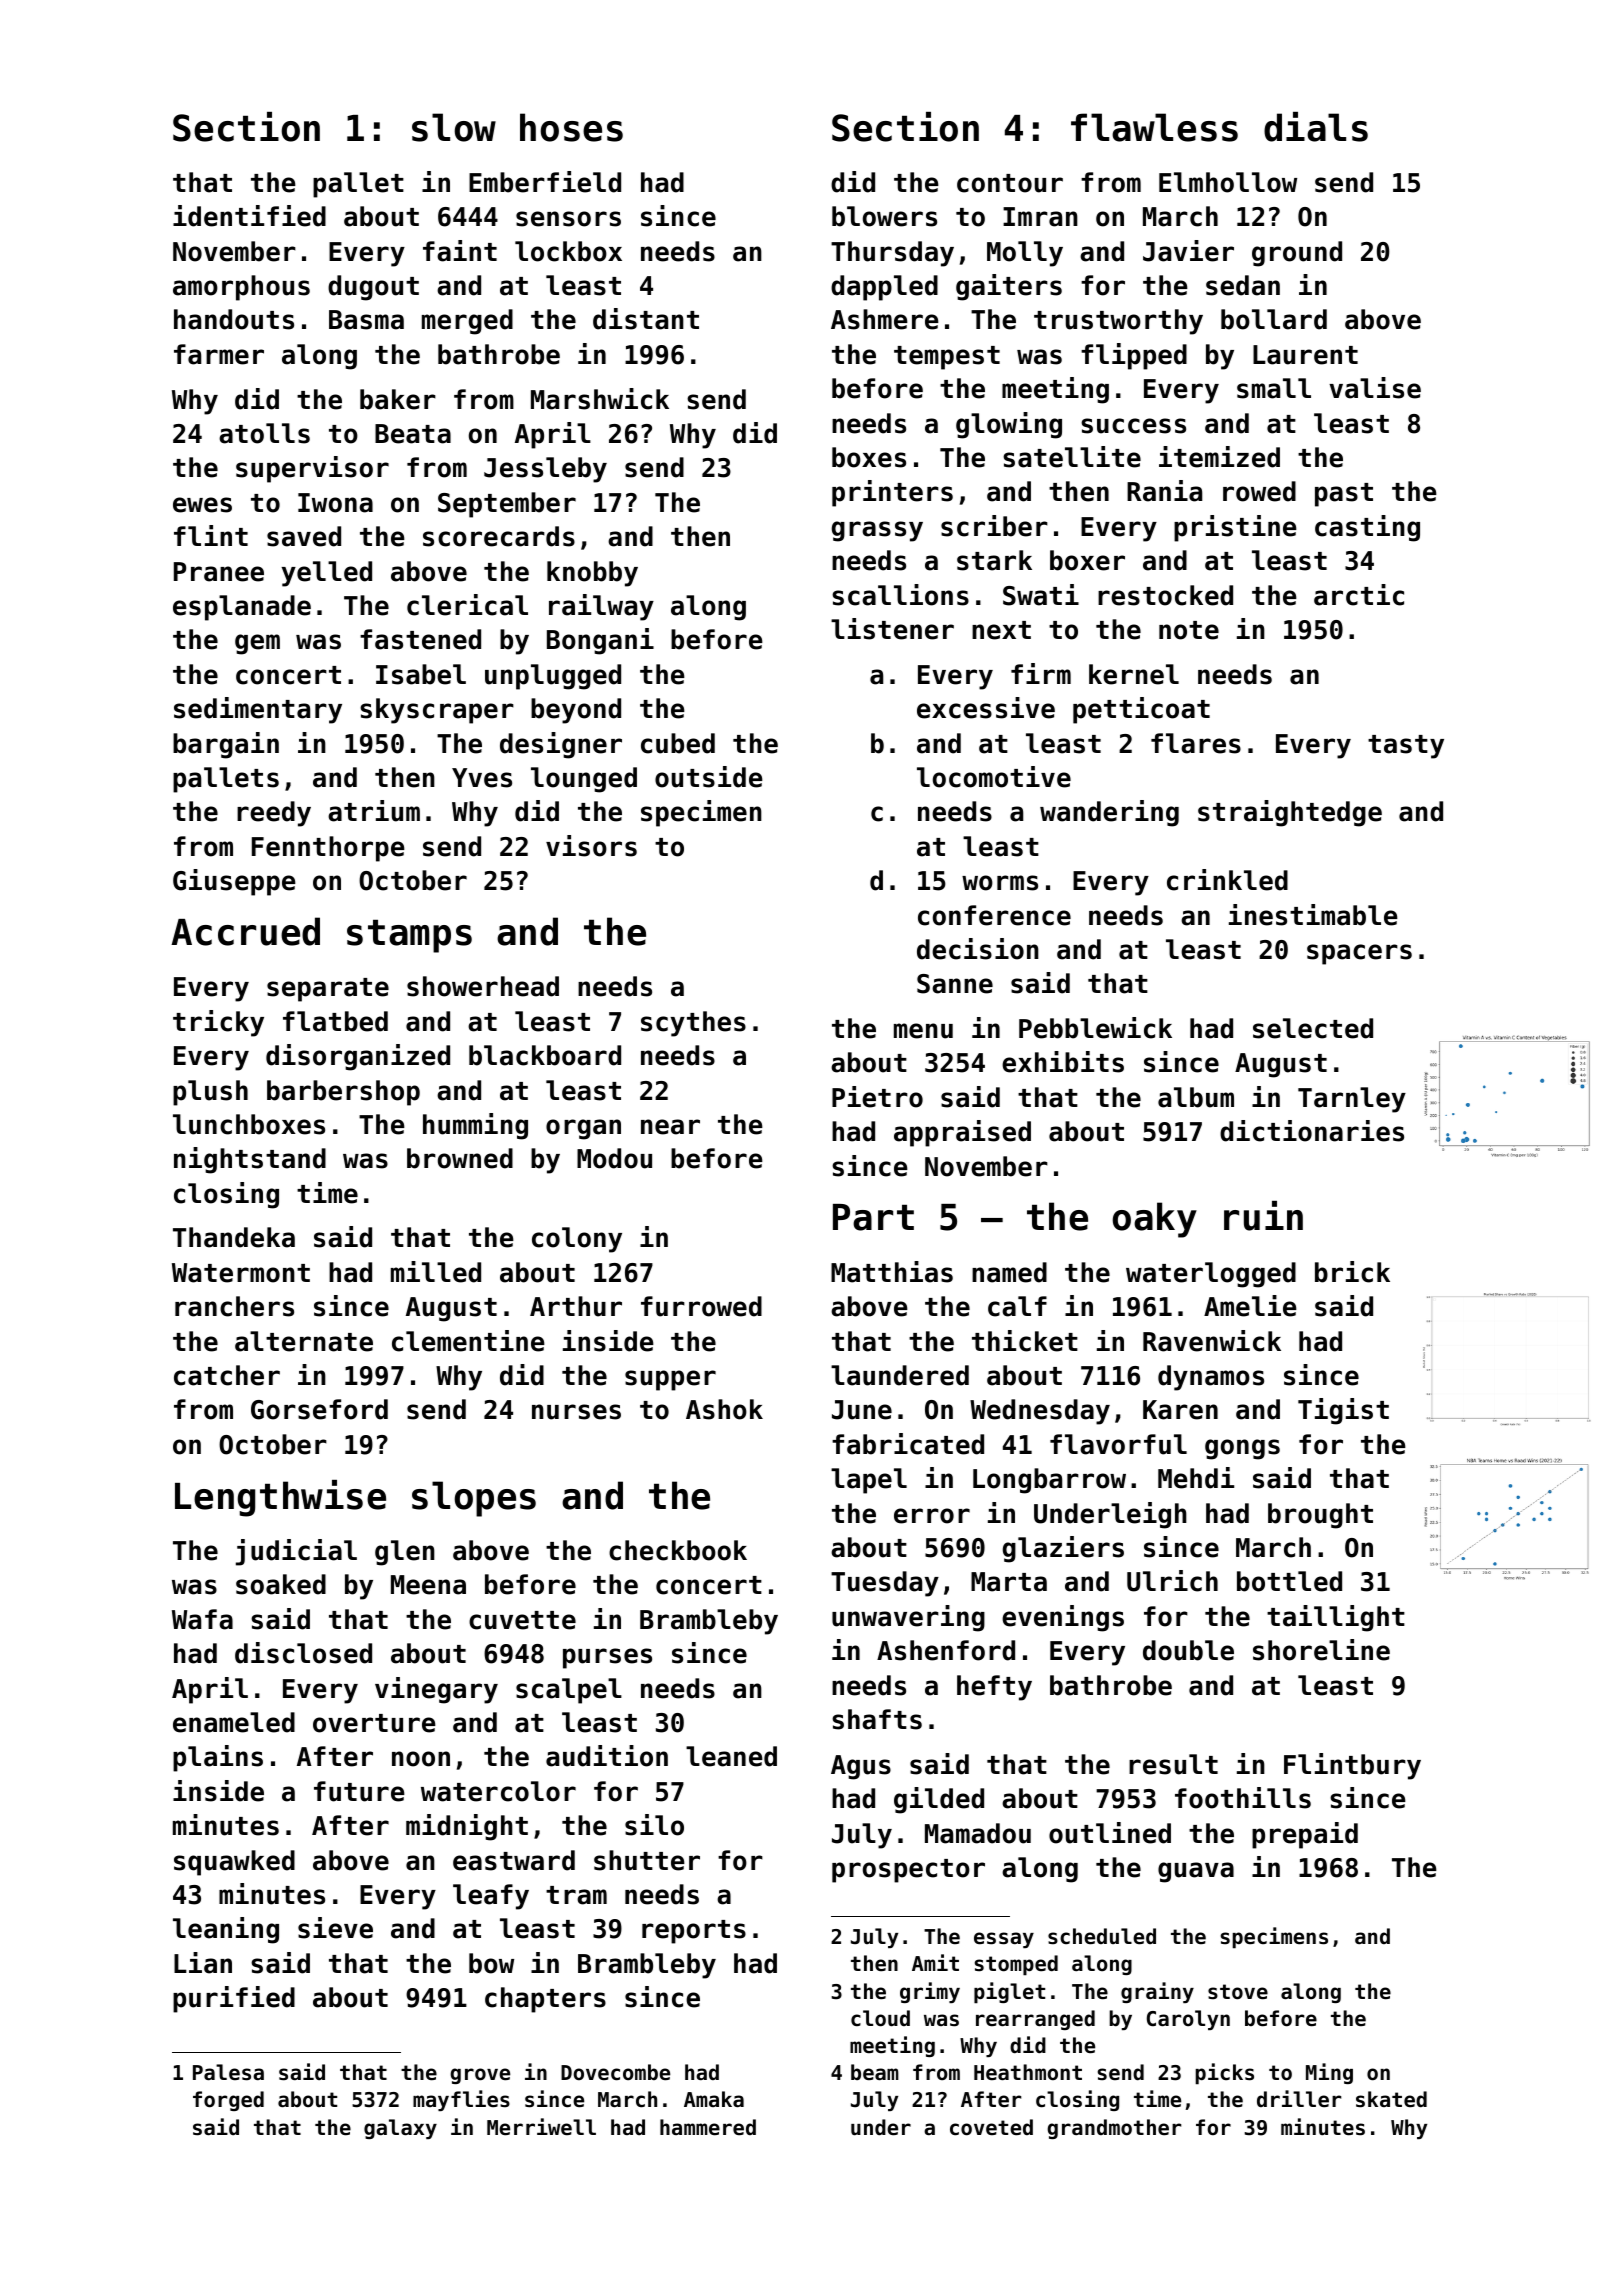 The image size is (1620, 2292). Describe the element at coordinates (877, 1097) in the screenshot. I see `Pietro` at that location.
